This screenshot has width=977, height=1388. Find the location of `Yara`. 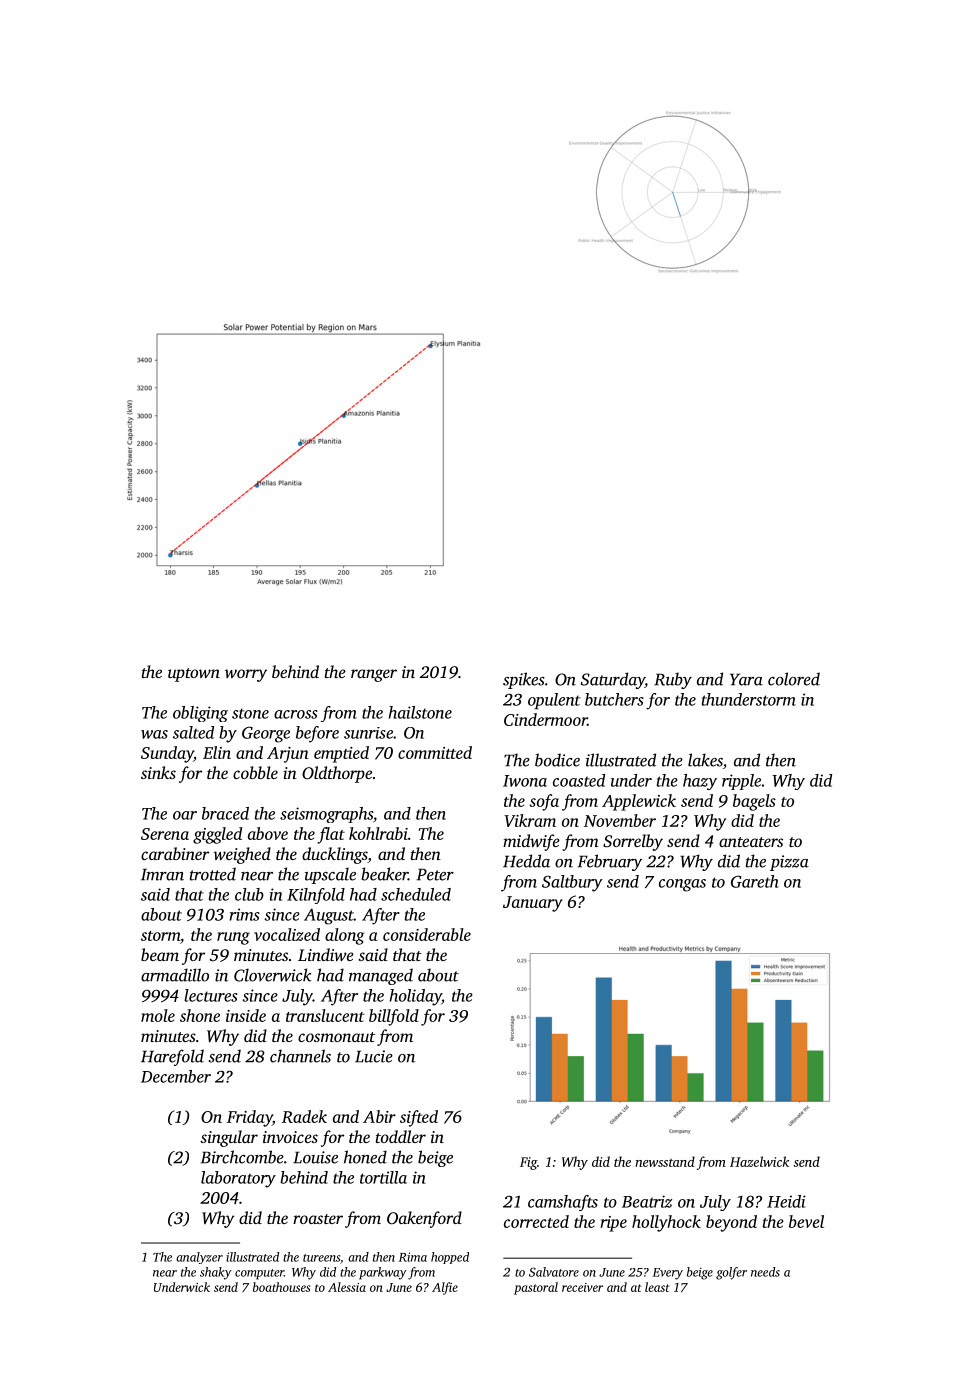

Yara is located at coordinates (746, 679).
